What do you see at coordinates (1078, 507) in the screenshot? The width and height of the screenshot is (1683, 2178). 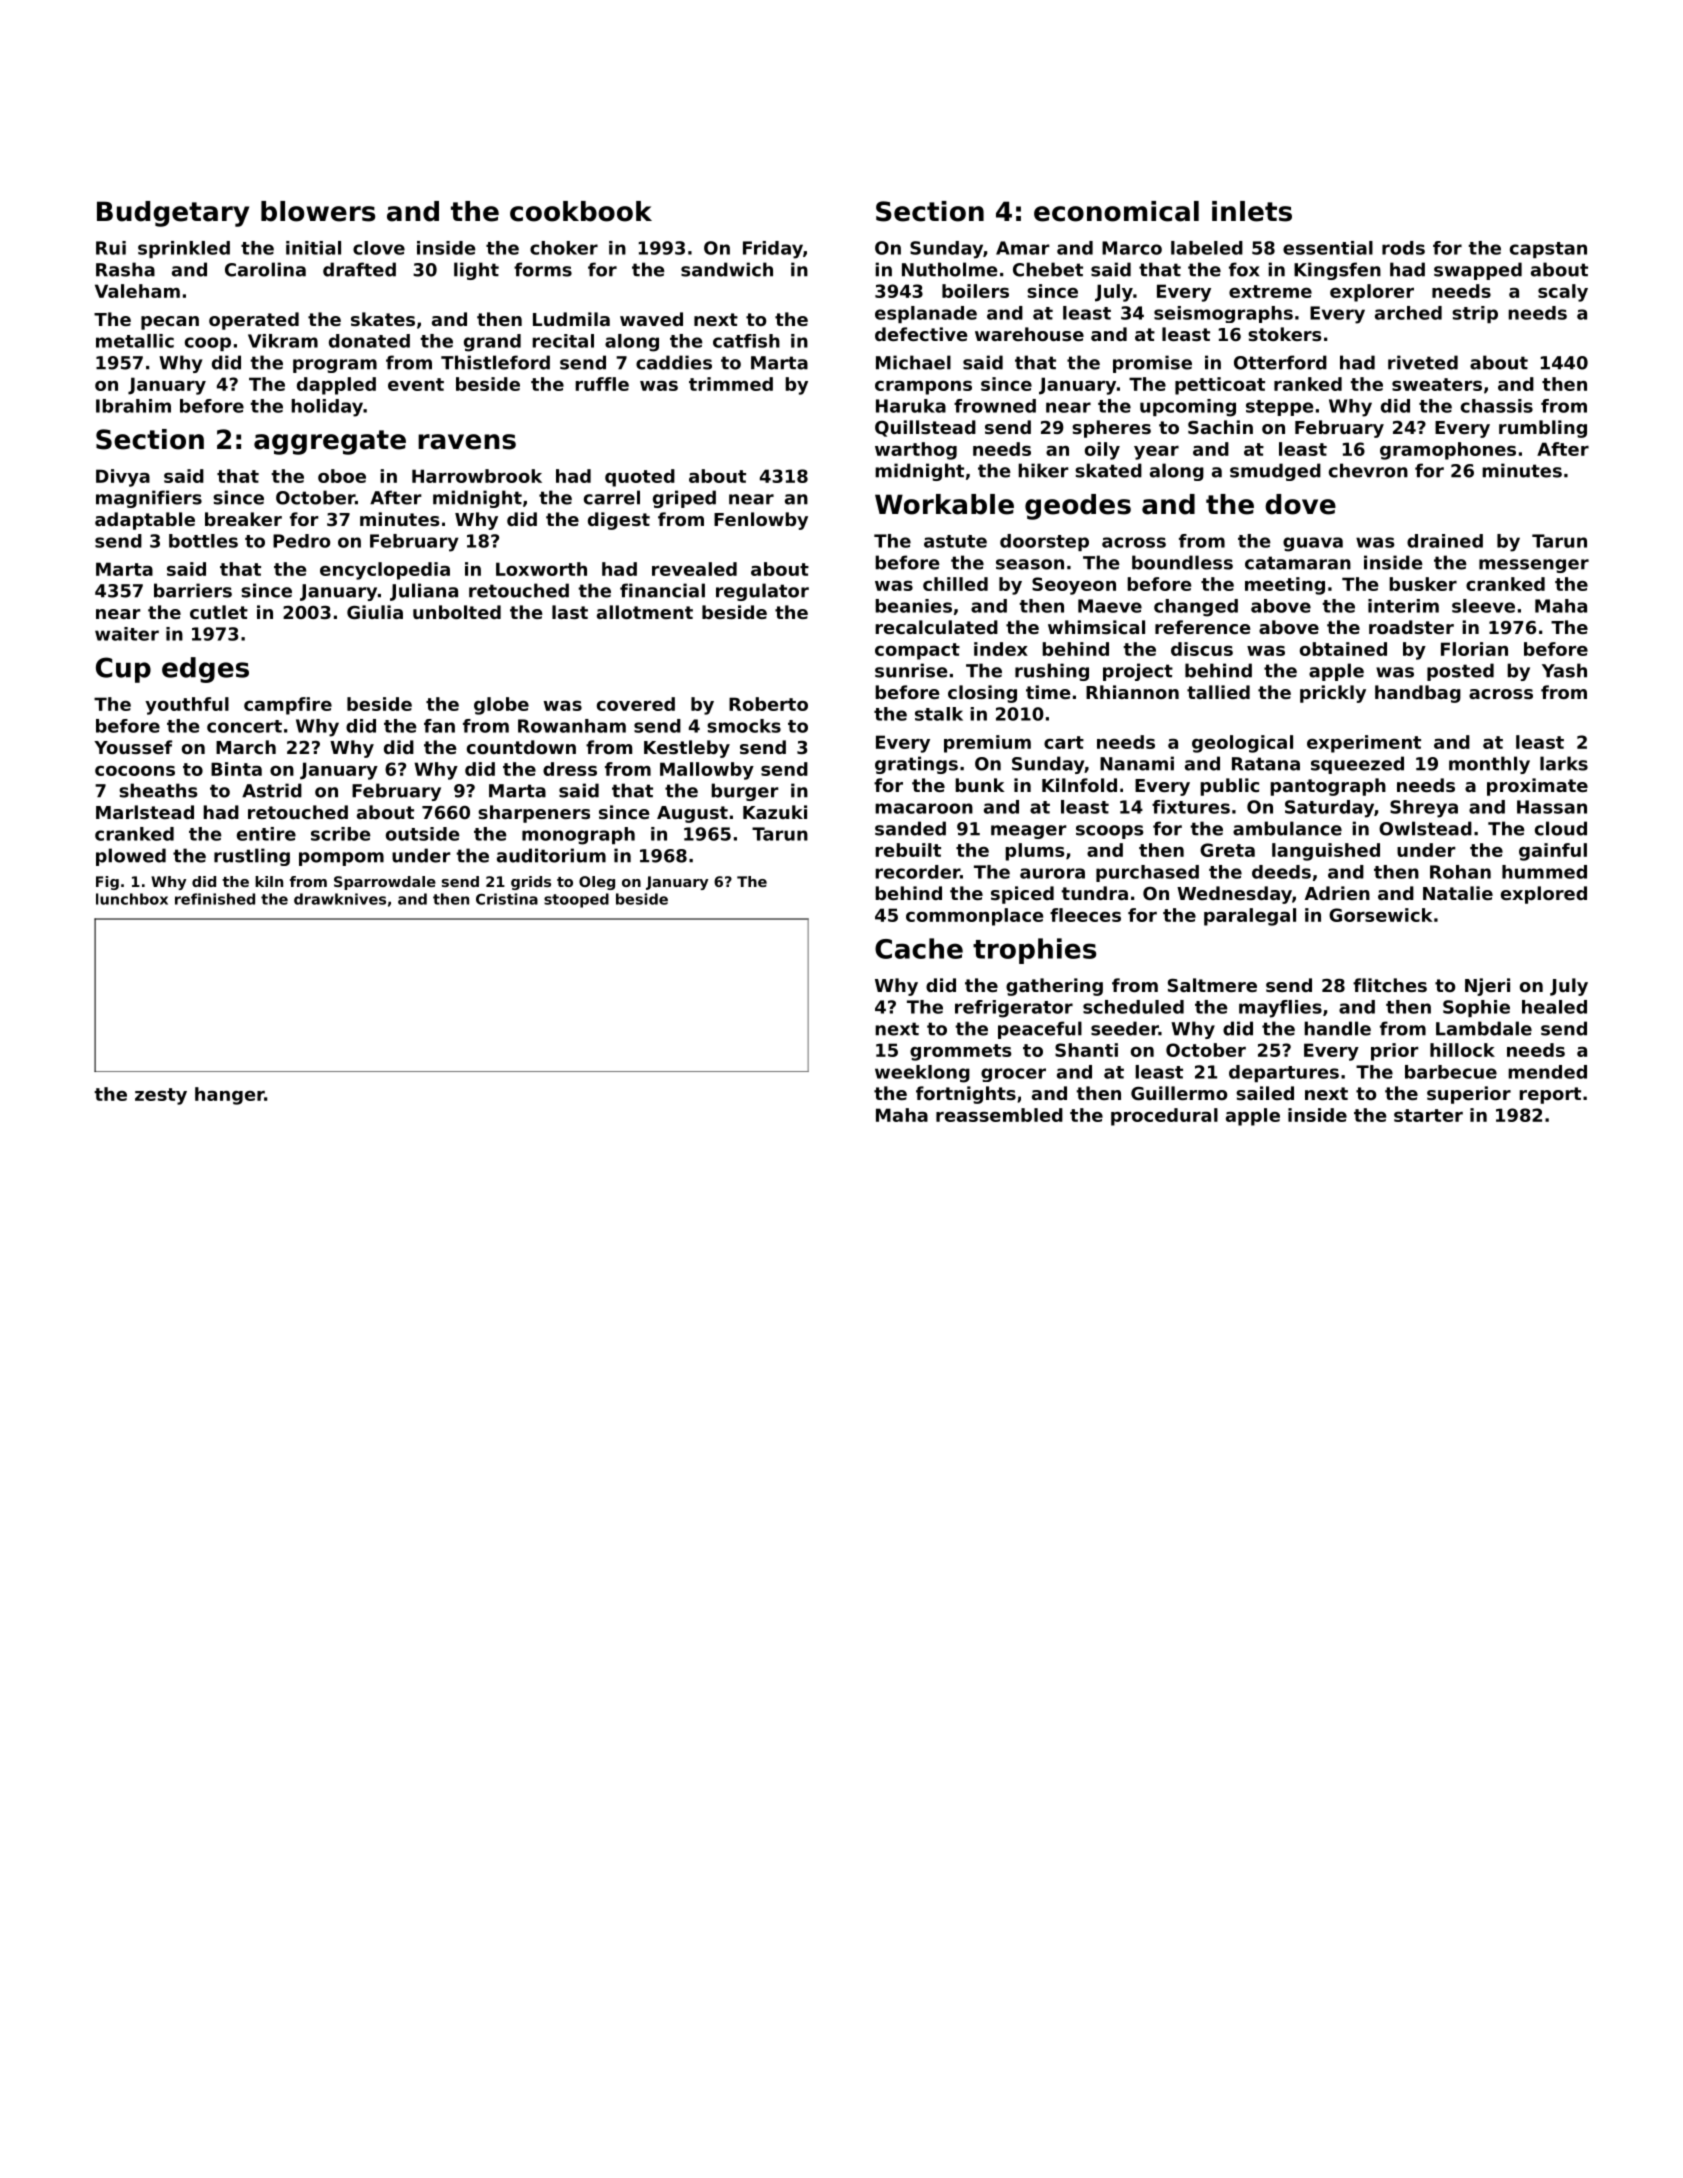 I see `geodes` at bounding box center [1078, 507].
